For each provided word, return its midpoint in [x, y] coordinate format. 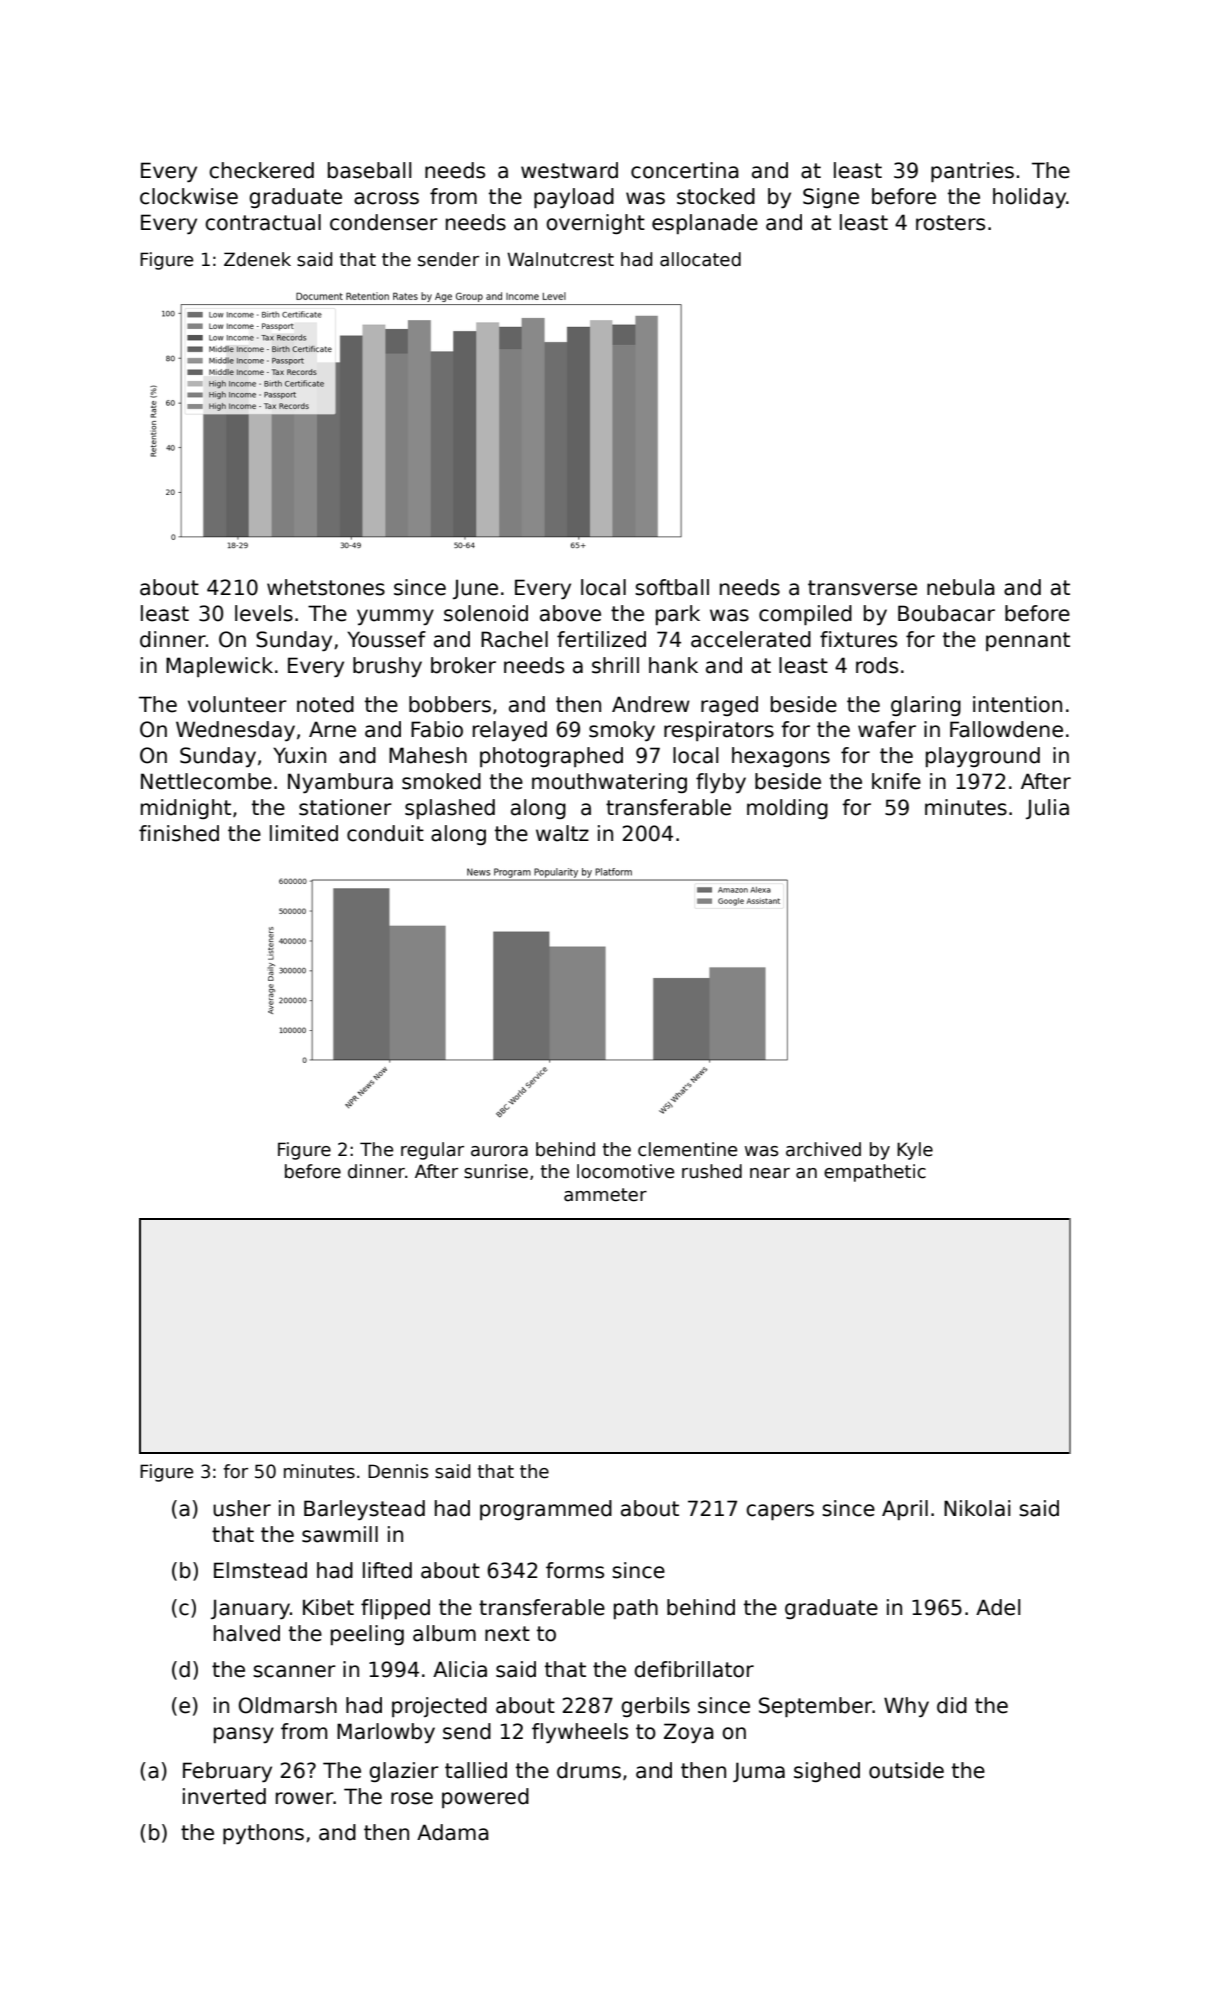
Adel [998, 1607]
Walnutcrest [560, 259]
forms [575, 1570]
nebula [961, 587]
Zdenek [257, 259]
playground [983, 757]
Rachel [514, 639]
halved [247, 1633]
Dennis [398, 1471]
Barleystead [364, 1510]
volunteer [237, 704]
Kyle [915, 1151]
